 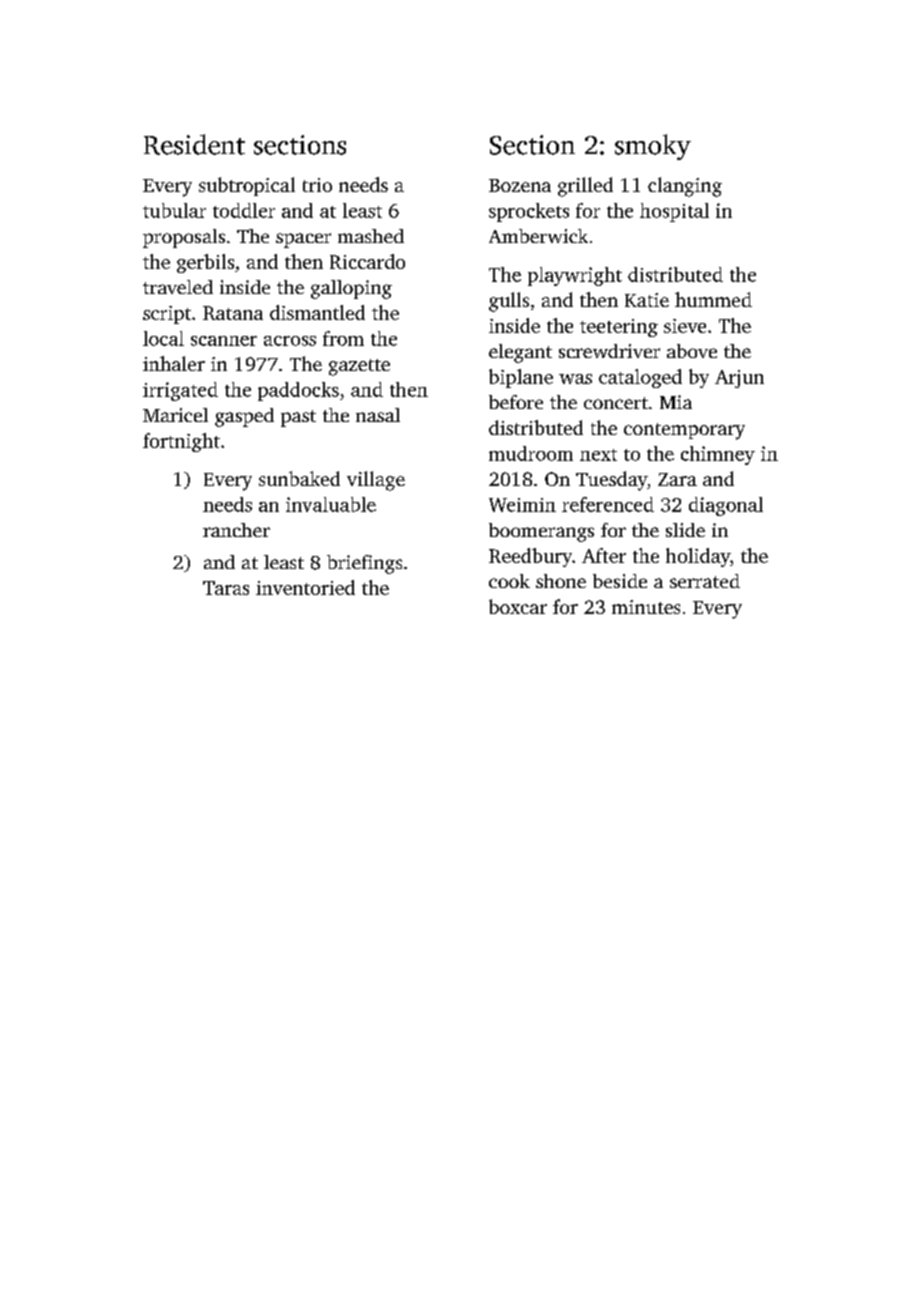 What do you see at coordinates (520, 185) in the document?
I see `Bozena` at bounding box center [520, 185].
